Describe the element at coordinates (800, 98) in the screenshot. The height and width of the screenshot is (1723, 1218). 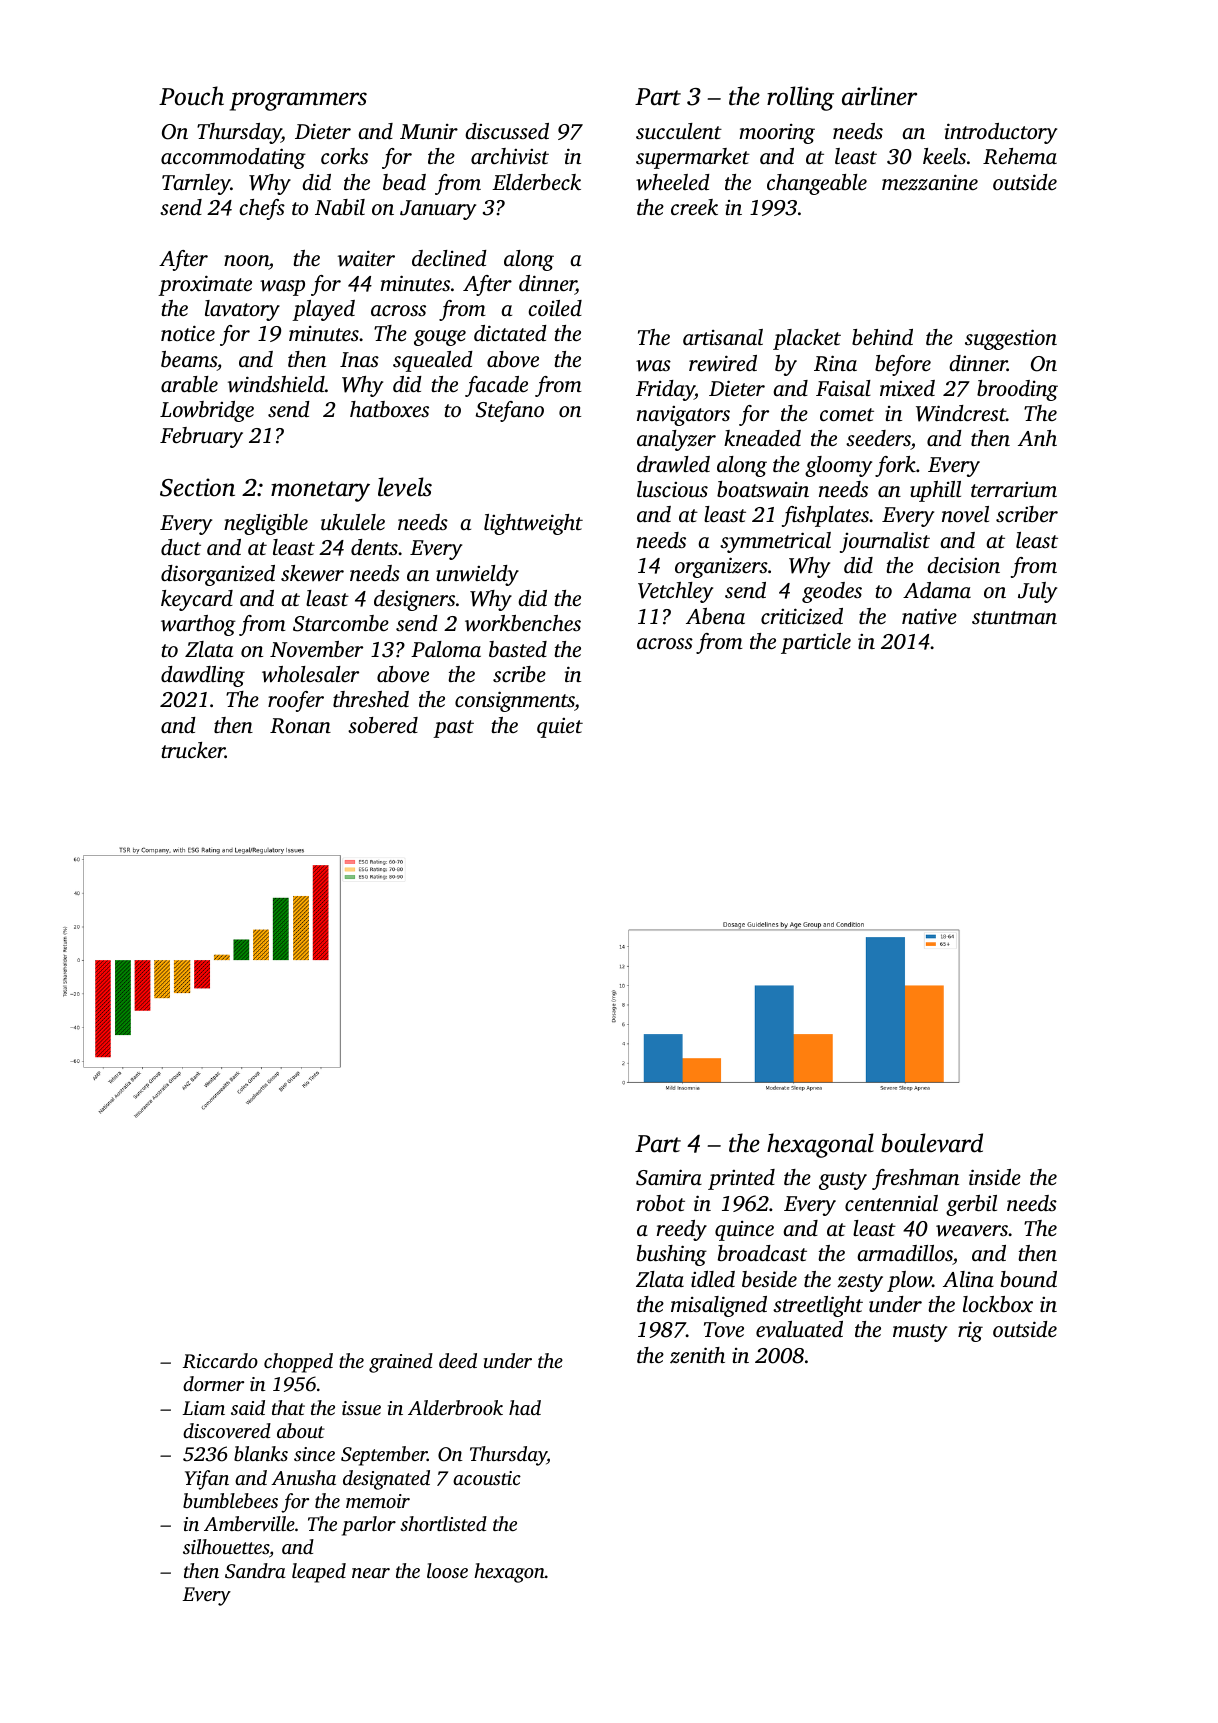
I see `rolling` at that location.
